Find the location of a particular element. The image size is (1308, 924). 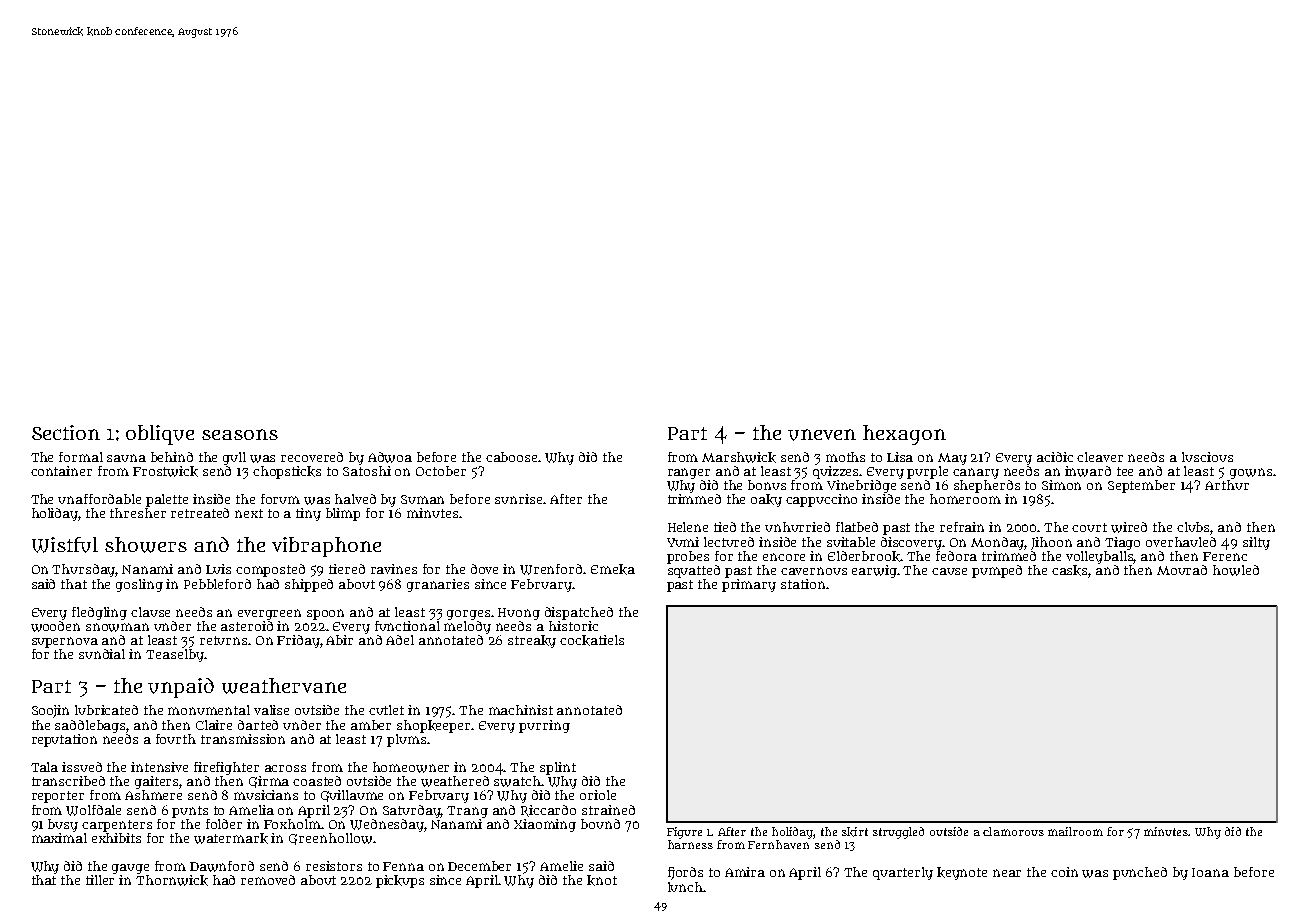

dove is located at coordinates (484, 569).
